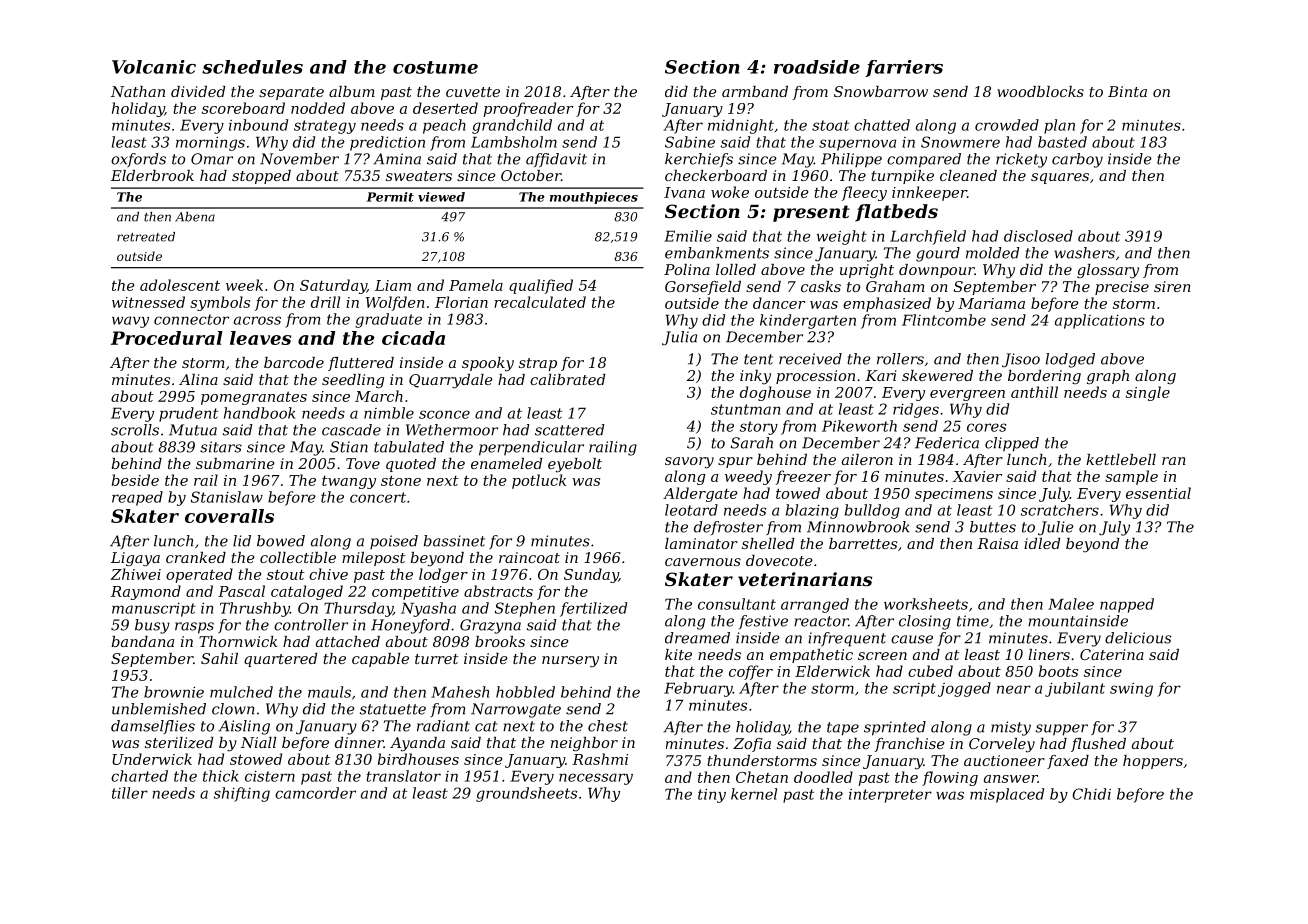  What do you see at coordinates (758, 359) in the document?
I see `tent` at bounding box center [758, 359].
